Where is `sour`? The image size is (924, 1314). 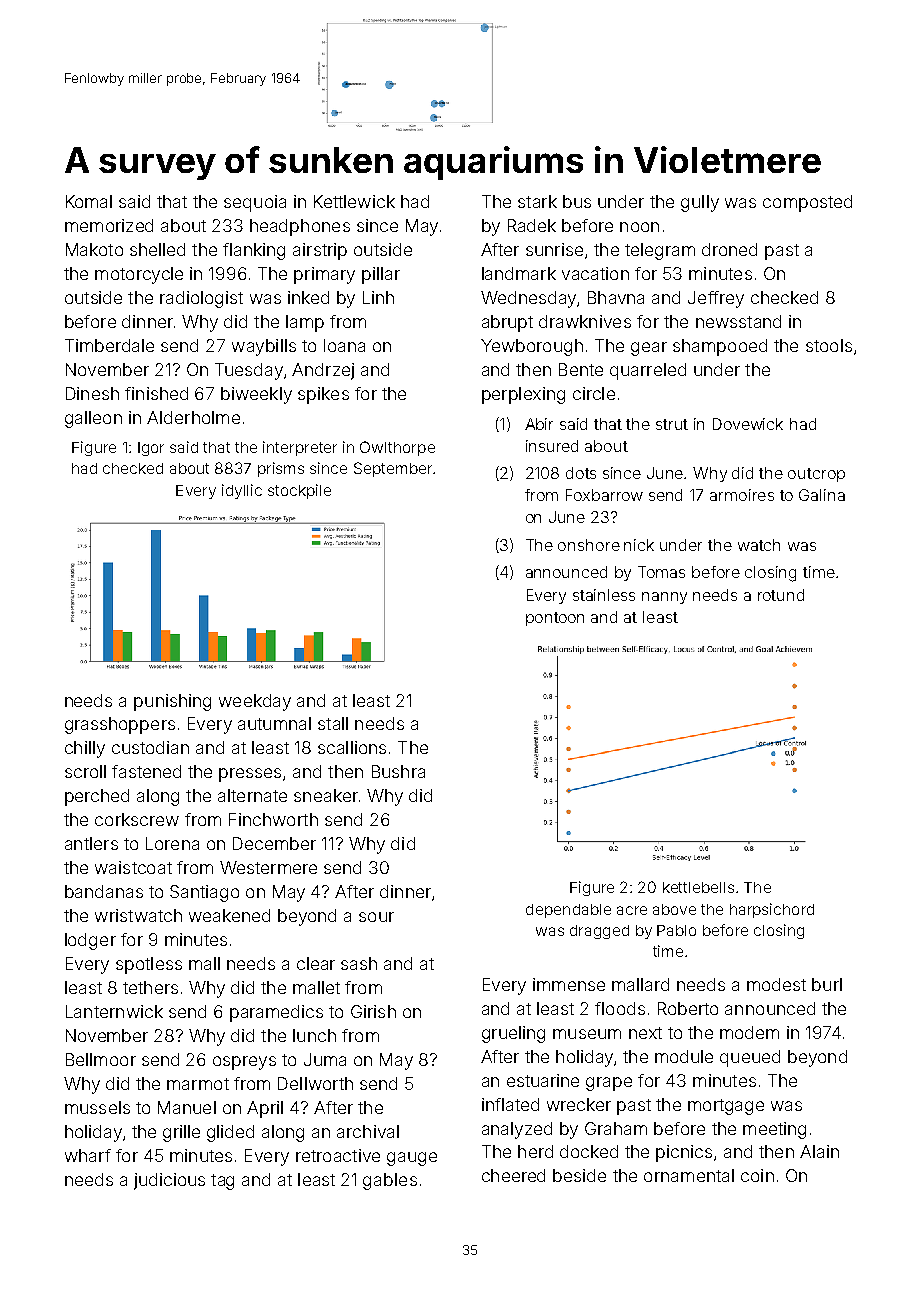 sour is located at coordinates (376, 917).
